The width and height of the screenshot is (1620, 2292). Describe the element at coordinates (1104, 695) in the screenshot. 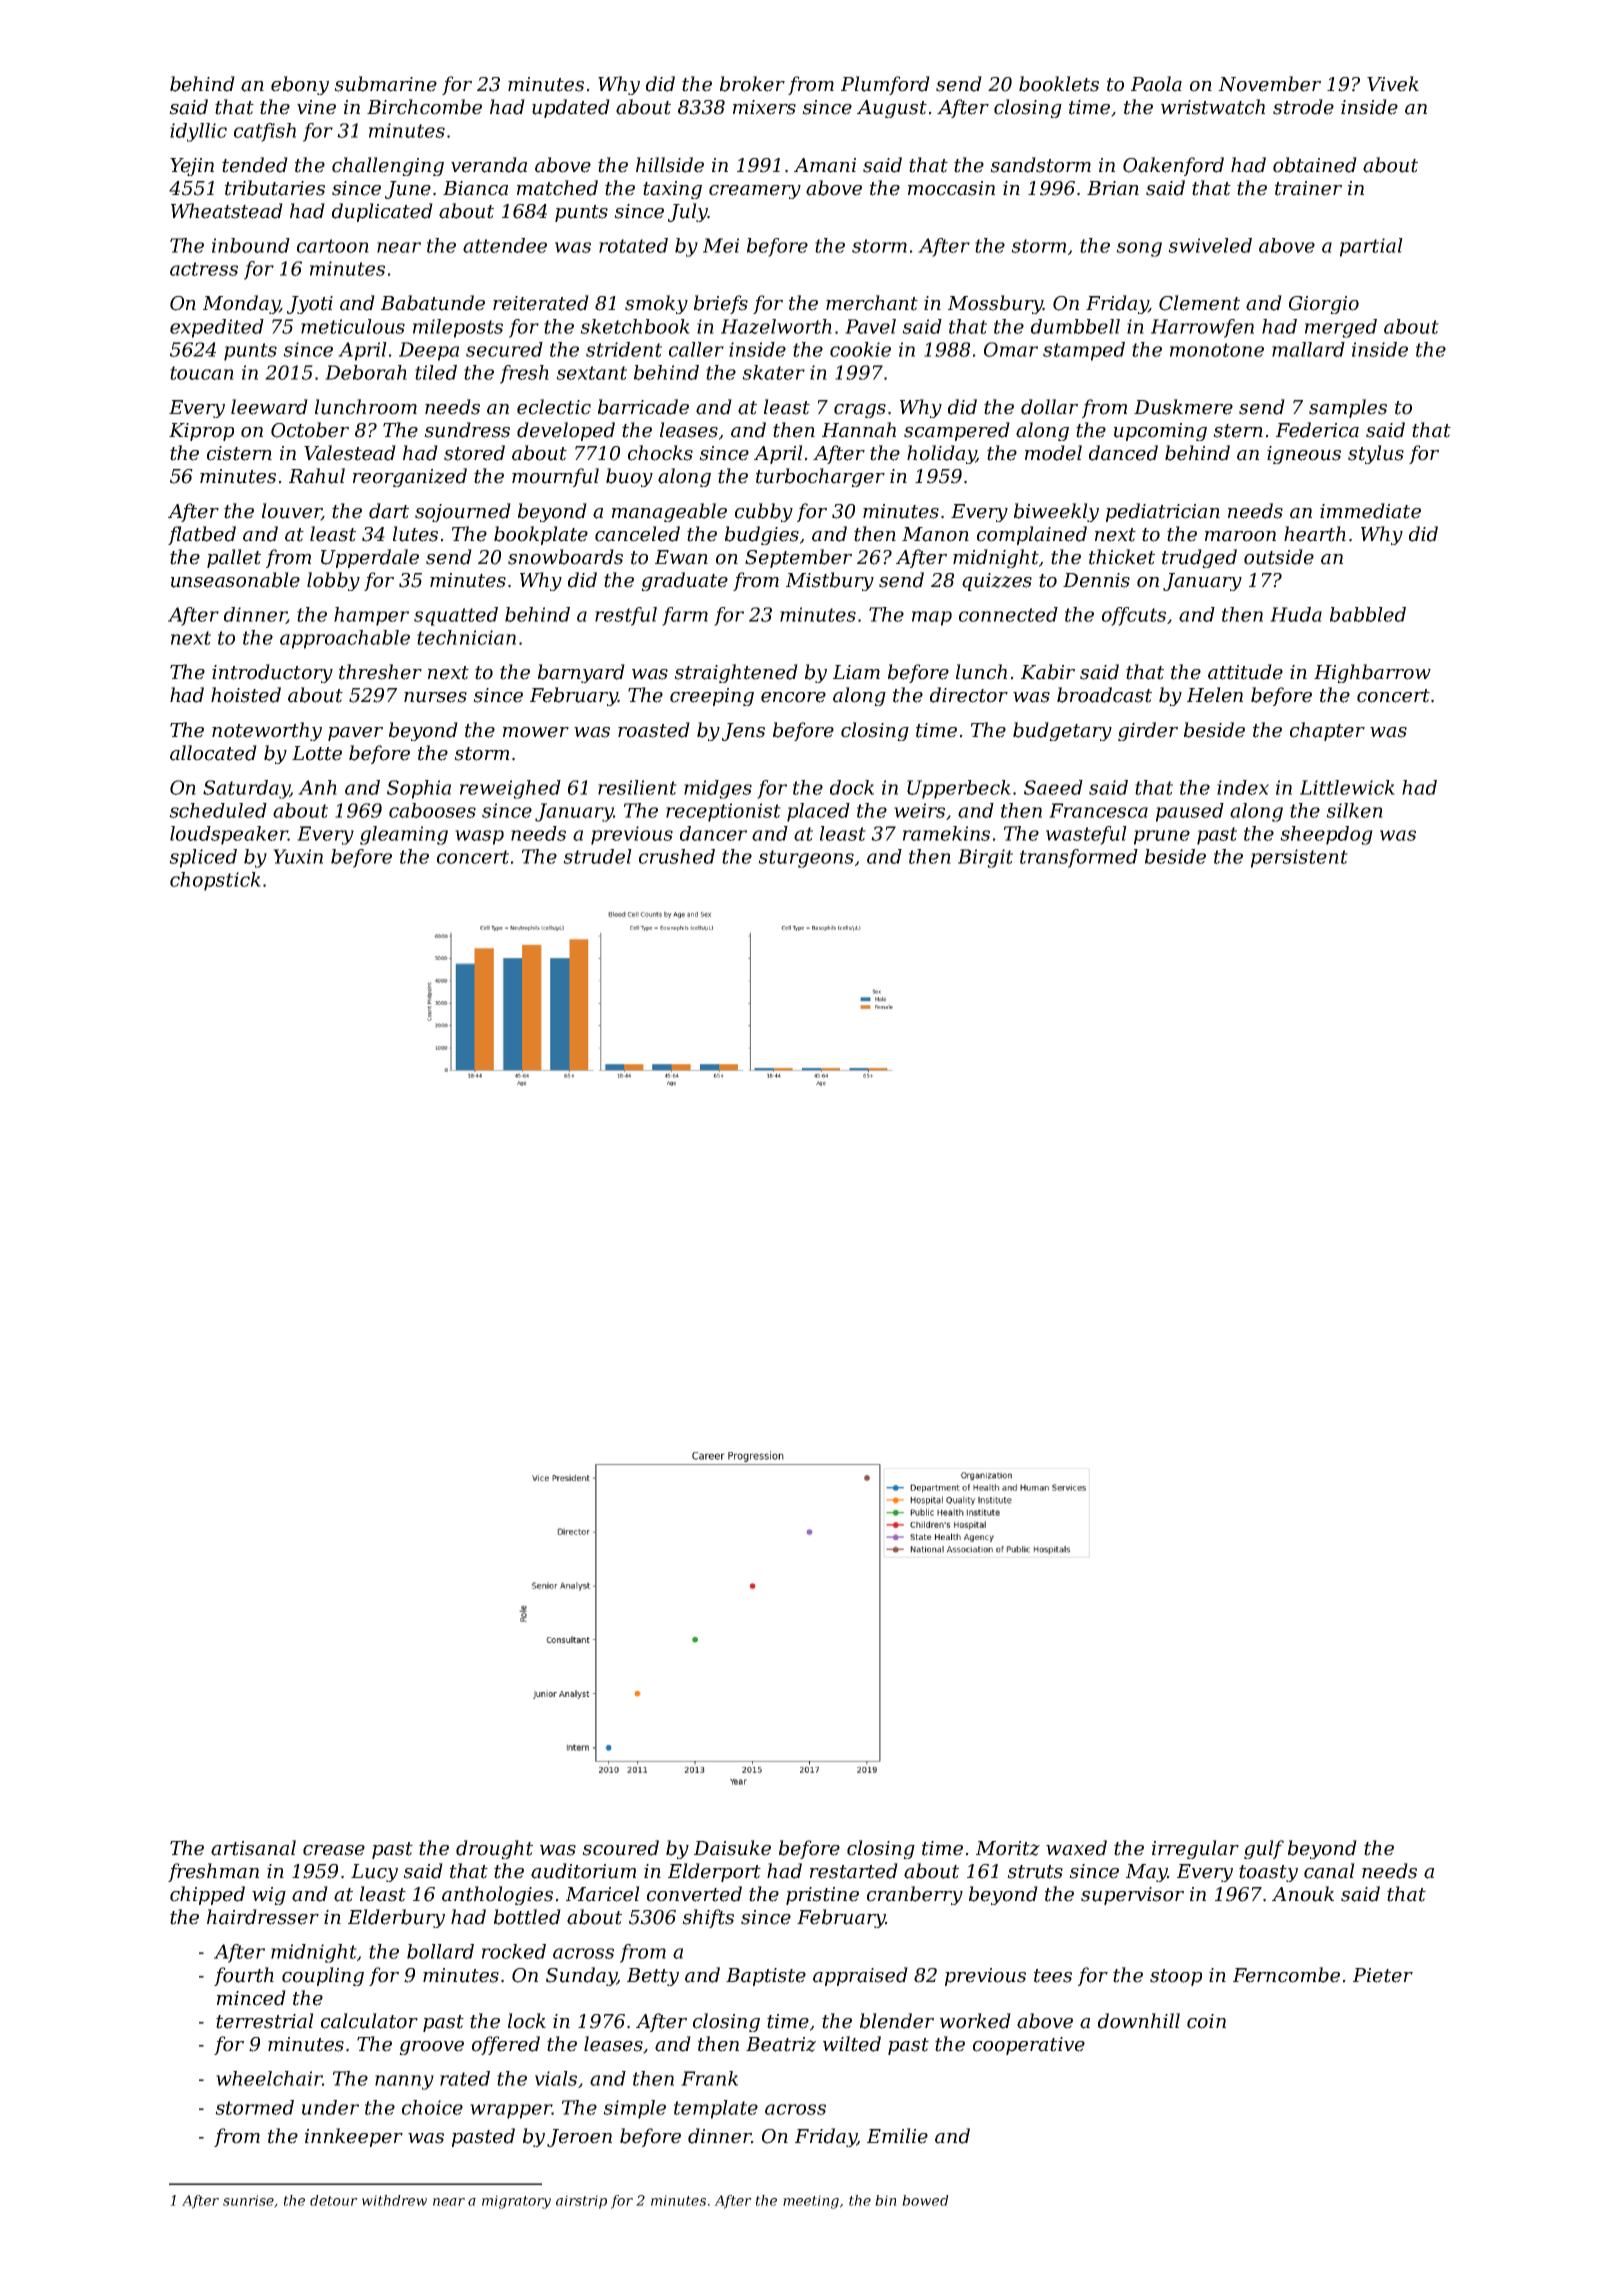

I see `broadcast` at that location.
